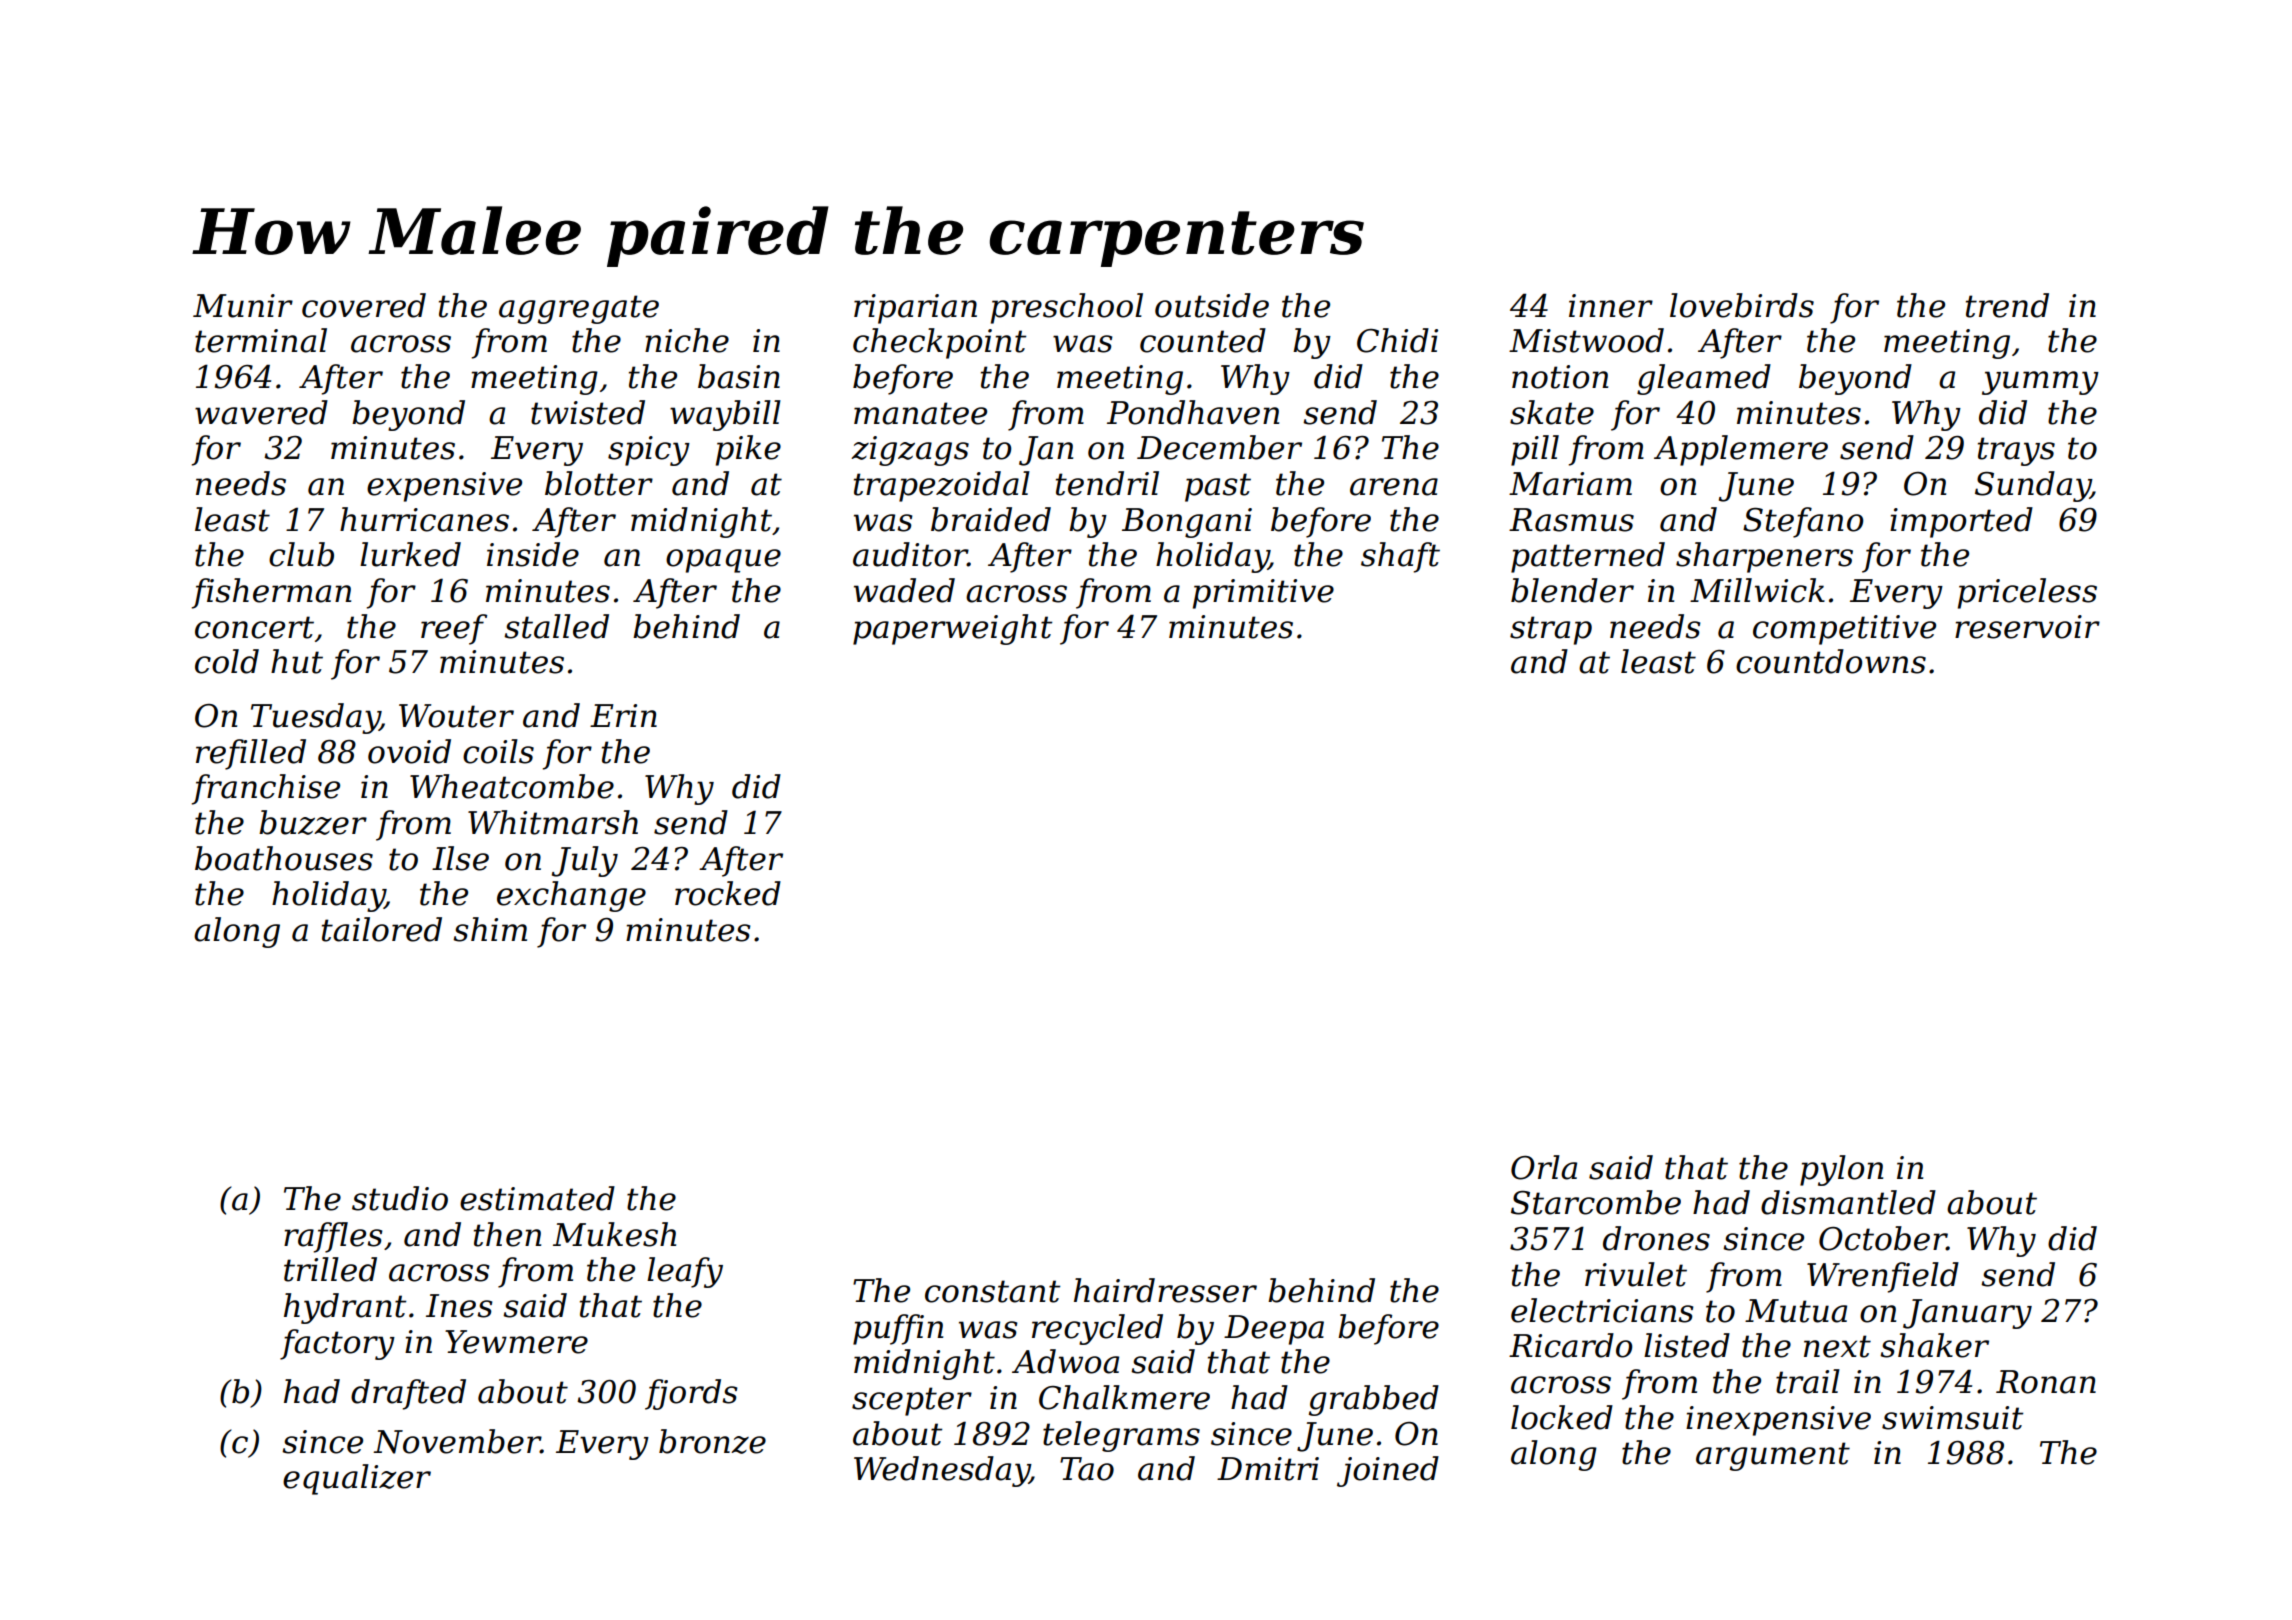 Image resolution: width=2292 pixels, height=1620 pixels. I want to click on checkpoint, so click(939, 343).
